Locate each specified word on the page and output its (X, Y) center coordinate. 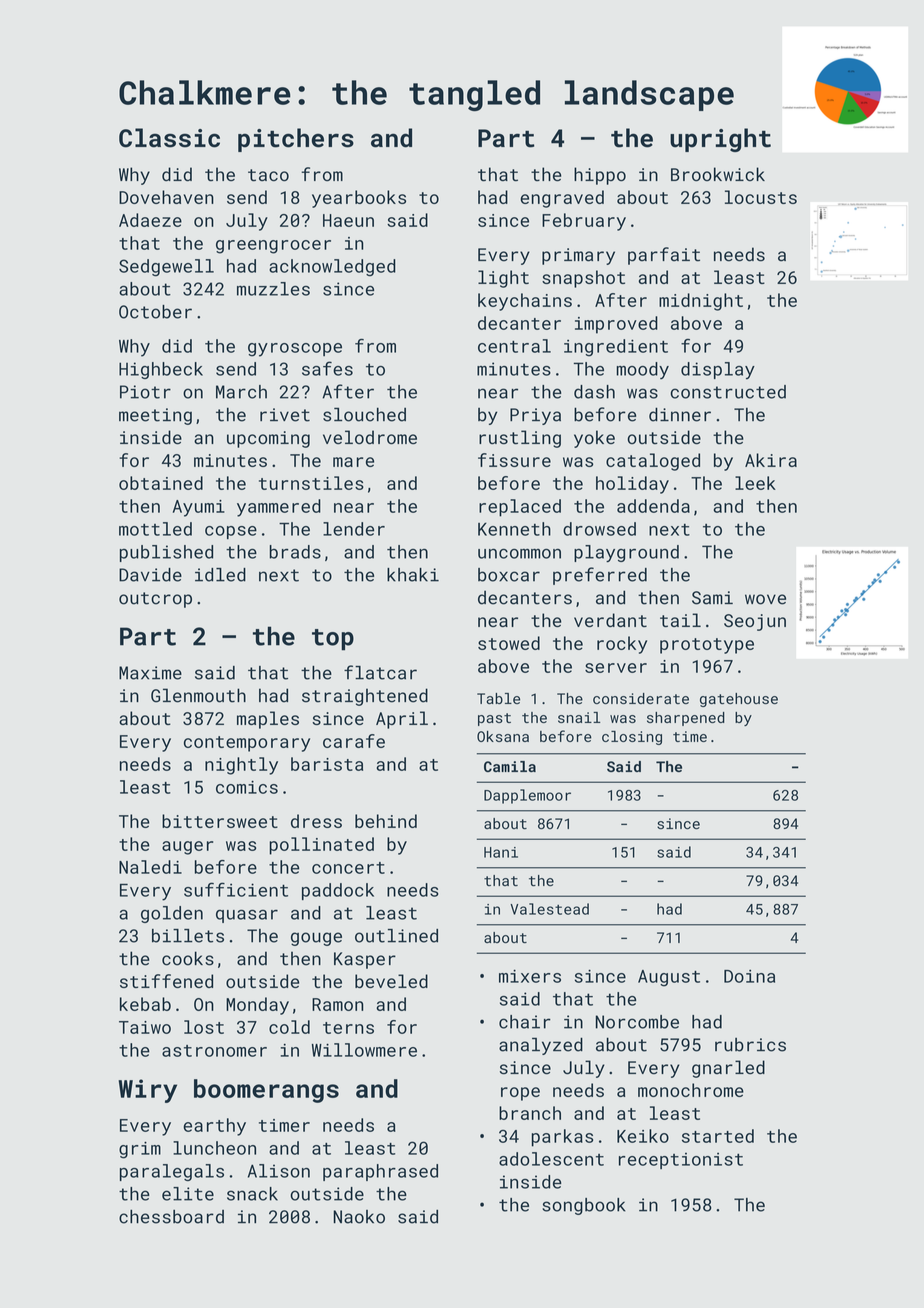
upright (720, 140)
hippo (600, 176)
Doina (749, 976)
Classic (169, 138)
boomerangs (266, 1091)
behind (386, 821)
